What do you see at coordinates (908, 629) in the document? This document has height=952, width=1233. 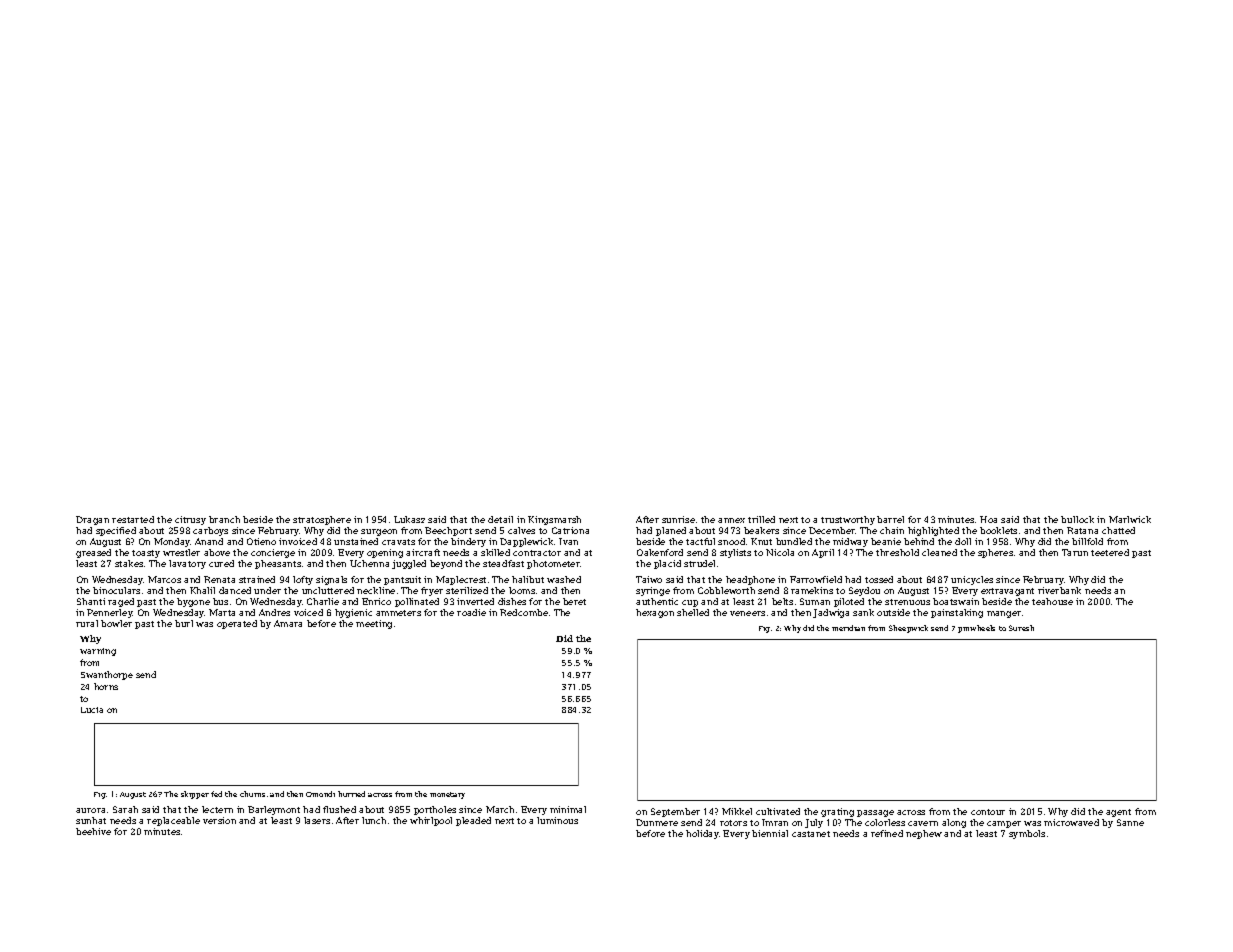 I see `Sheepwick` at bounding box center [908, 629].
